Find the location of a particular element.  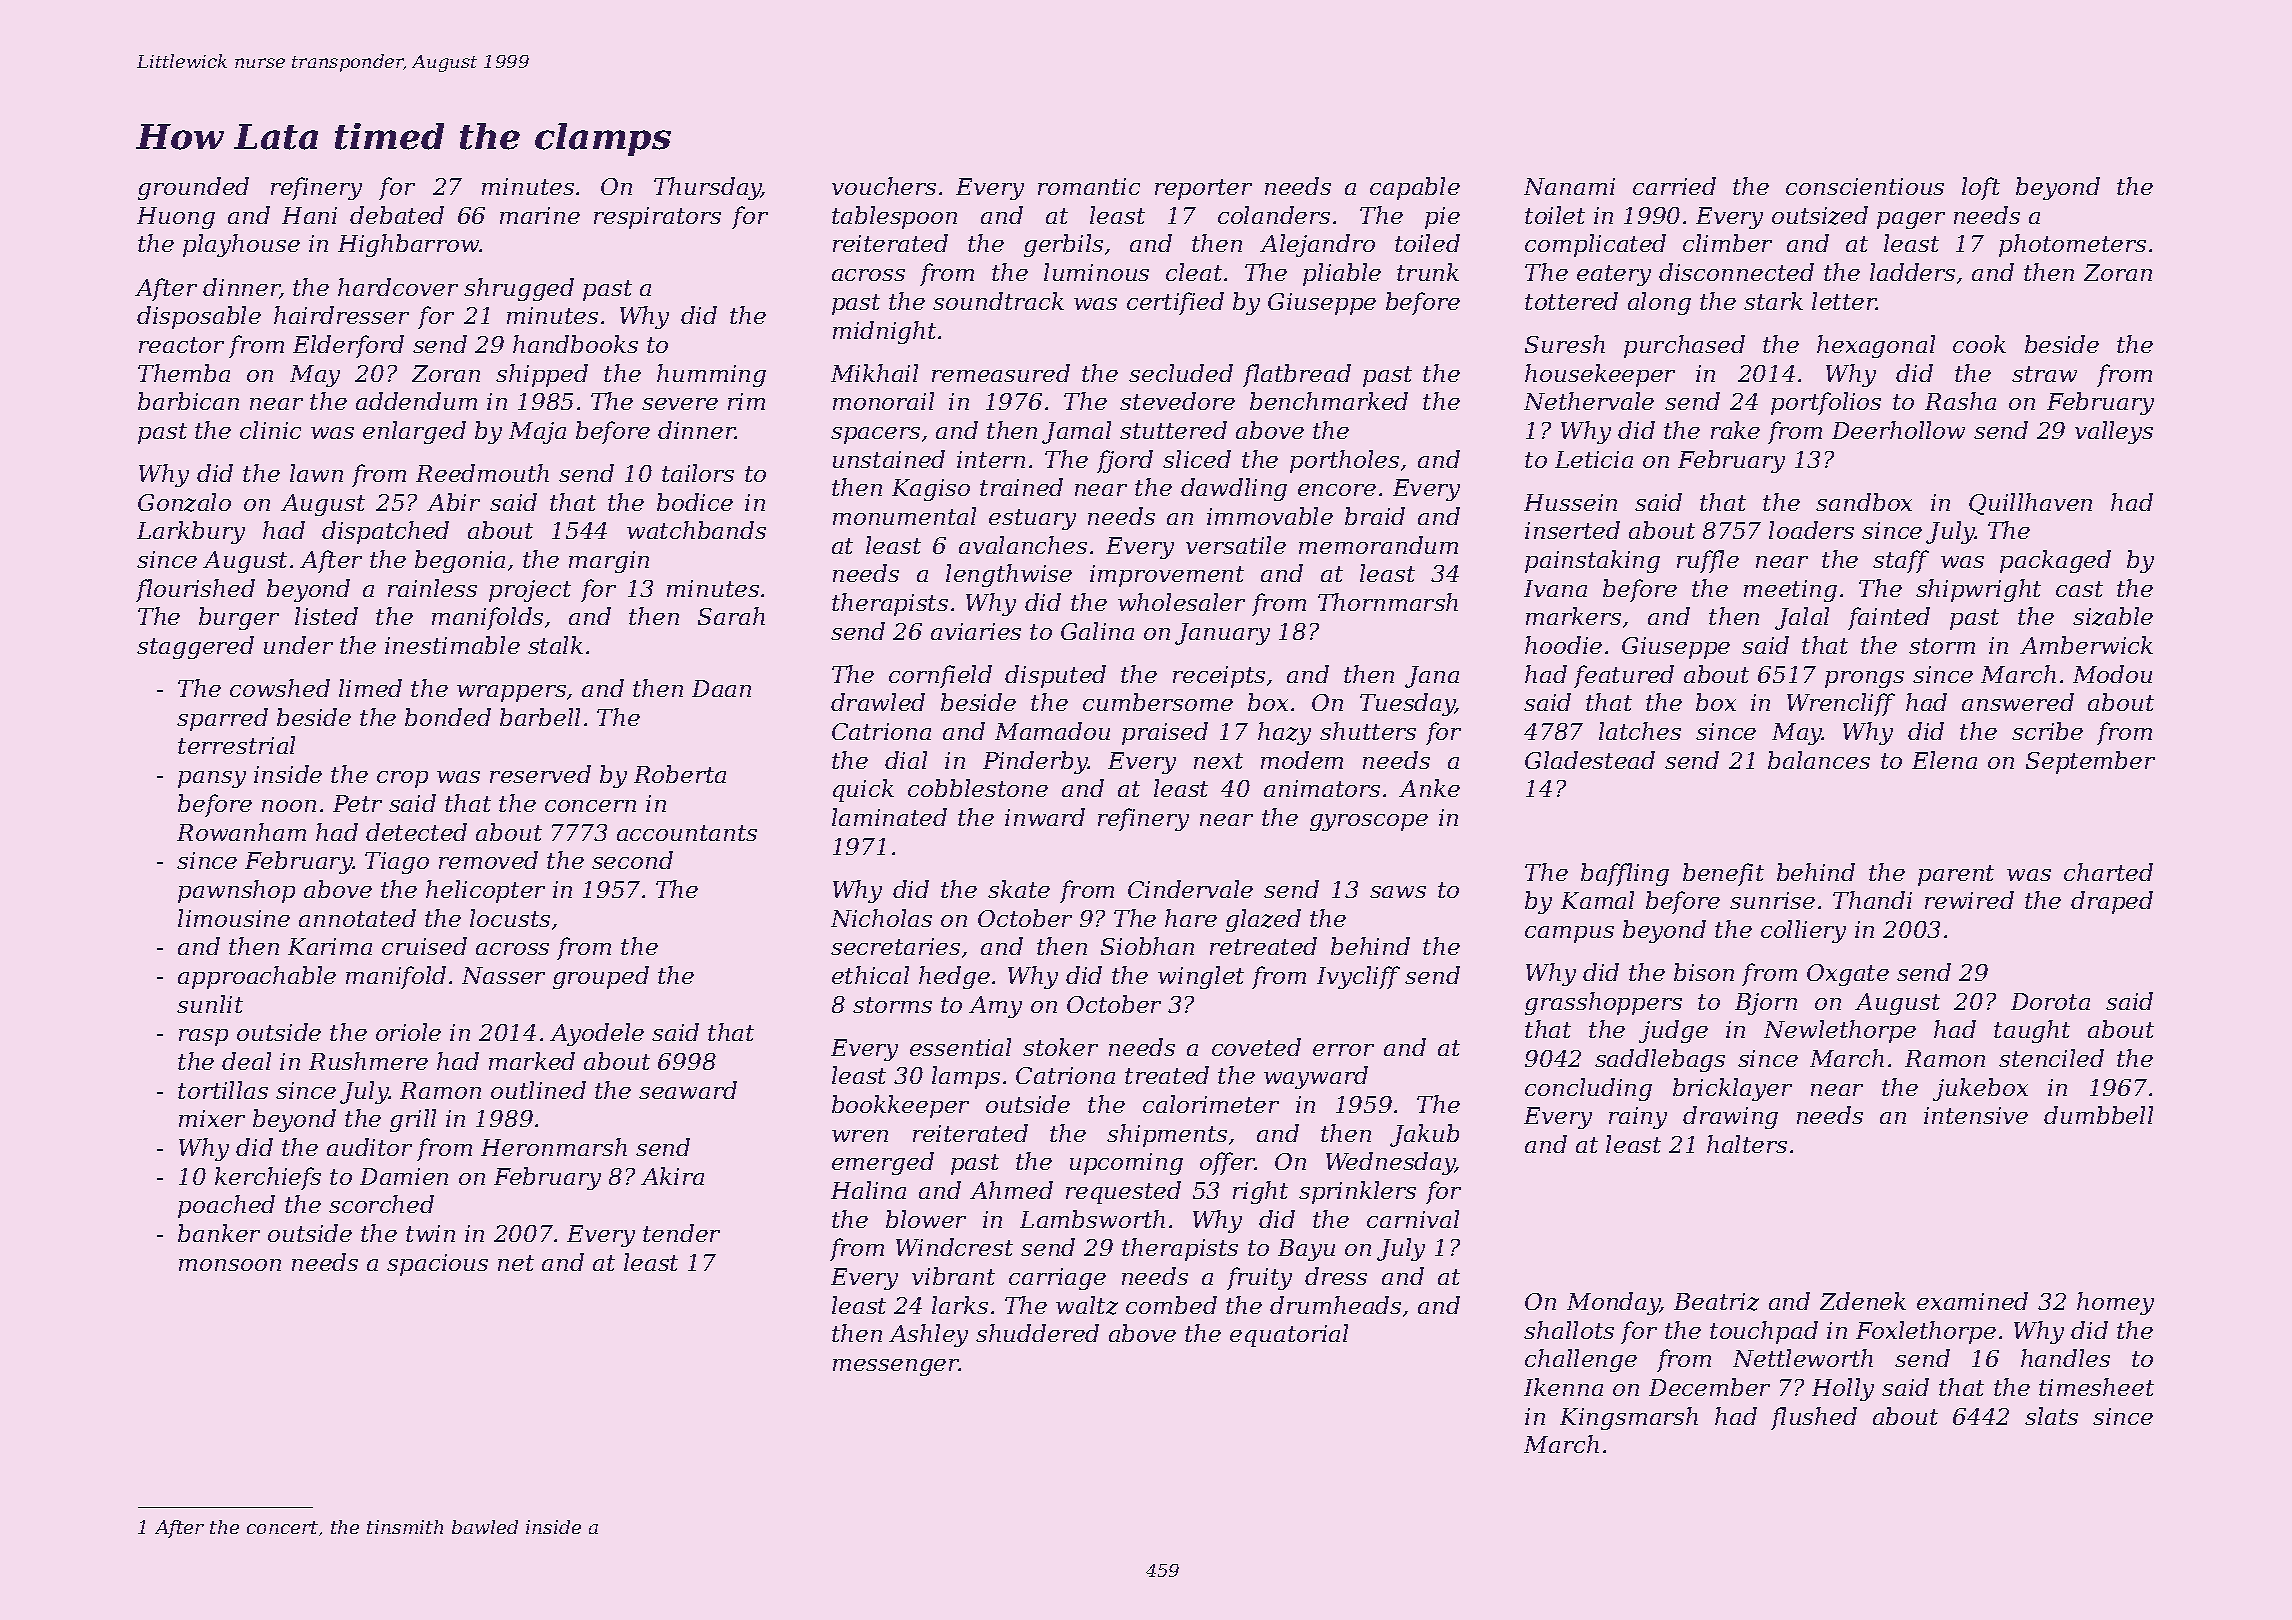

sparred is located at coordinates (222, 719).
